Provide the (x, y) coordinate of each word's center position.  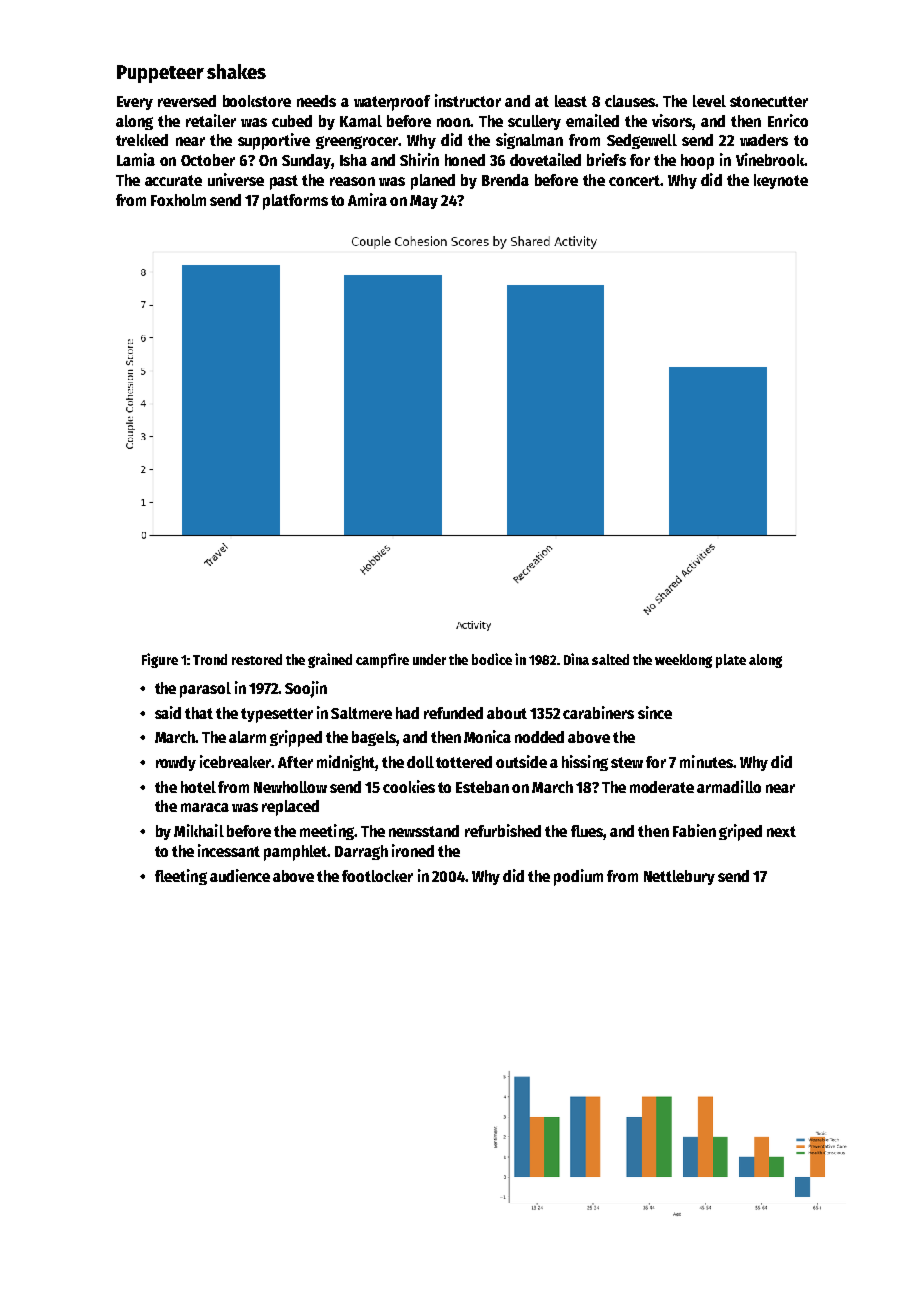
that (199, 713)
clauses (630, 101)
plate (731, 661)
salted (610, 659)
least (571, 101)
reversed (187, 101)
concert (634, 180)
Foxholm (178, 200)
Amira (367, 199)
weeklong (683, 661)
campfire (382, 660)
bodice (492, 659)
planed (433, 182)
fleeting (181, 877)
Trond (210, 659)
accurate (173, 180)
